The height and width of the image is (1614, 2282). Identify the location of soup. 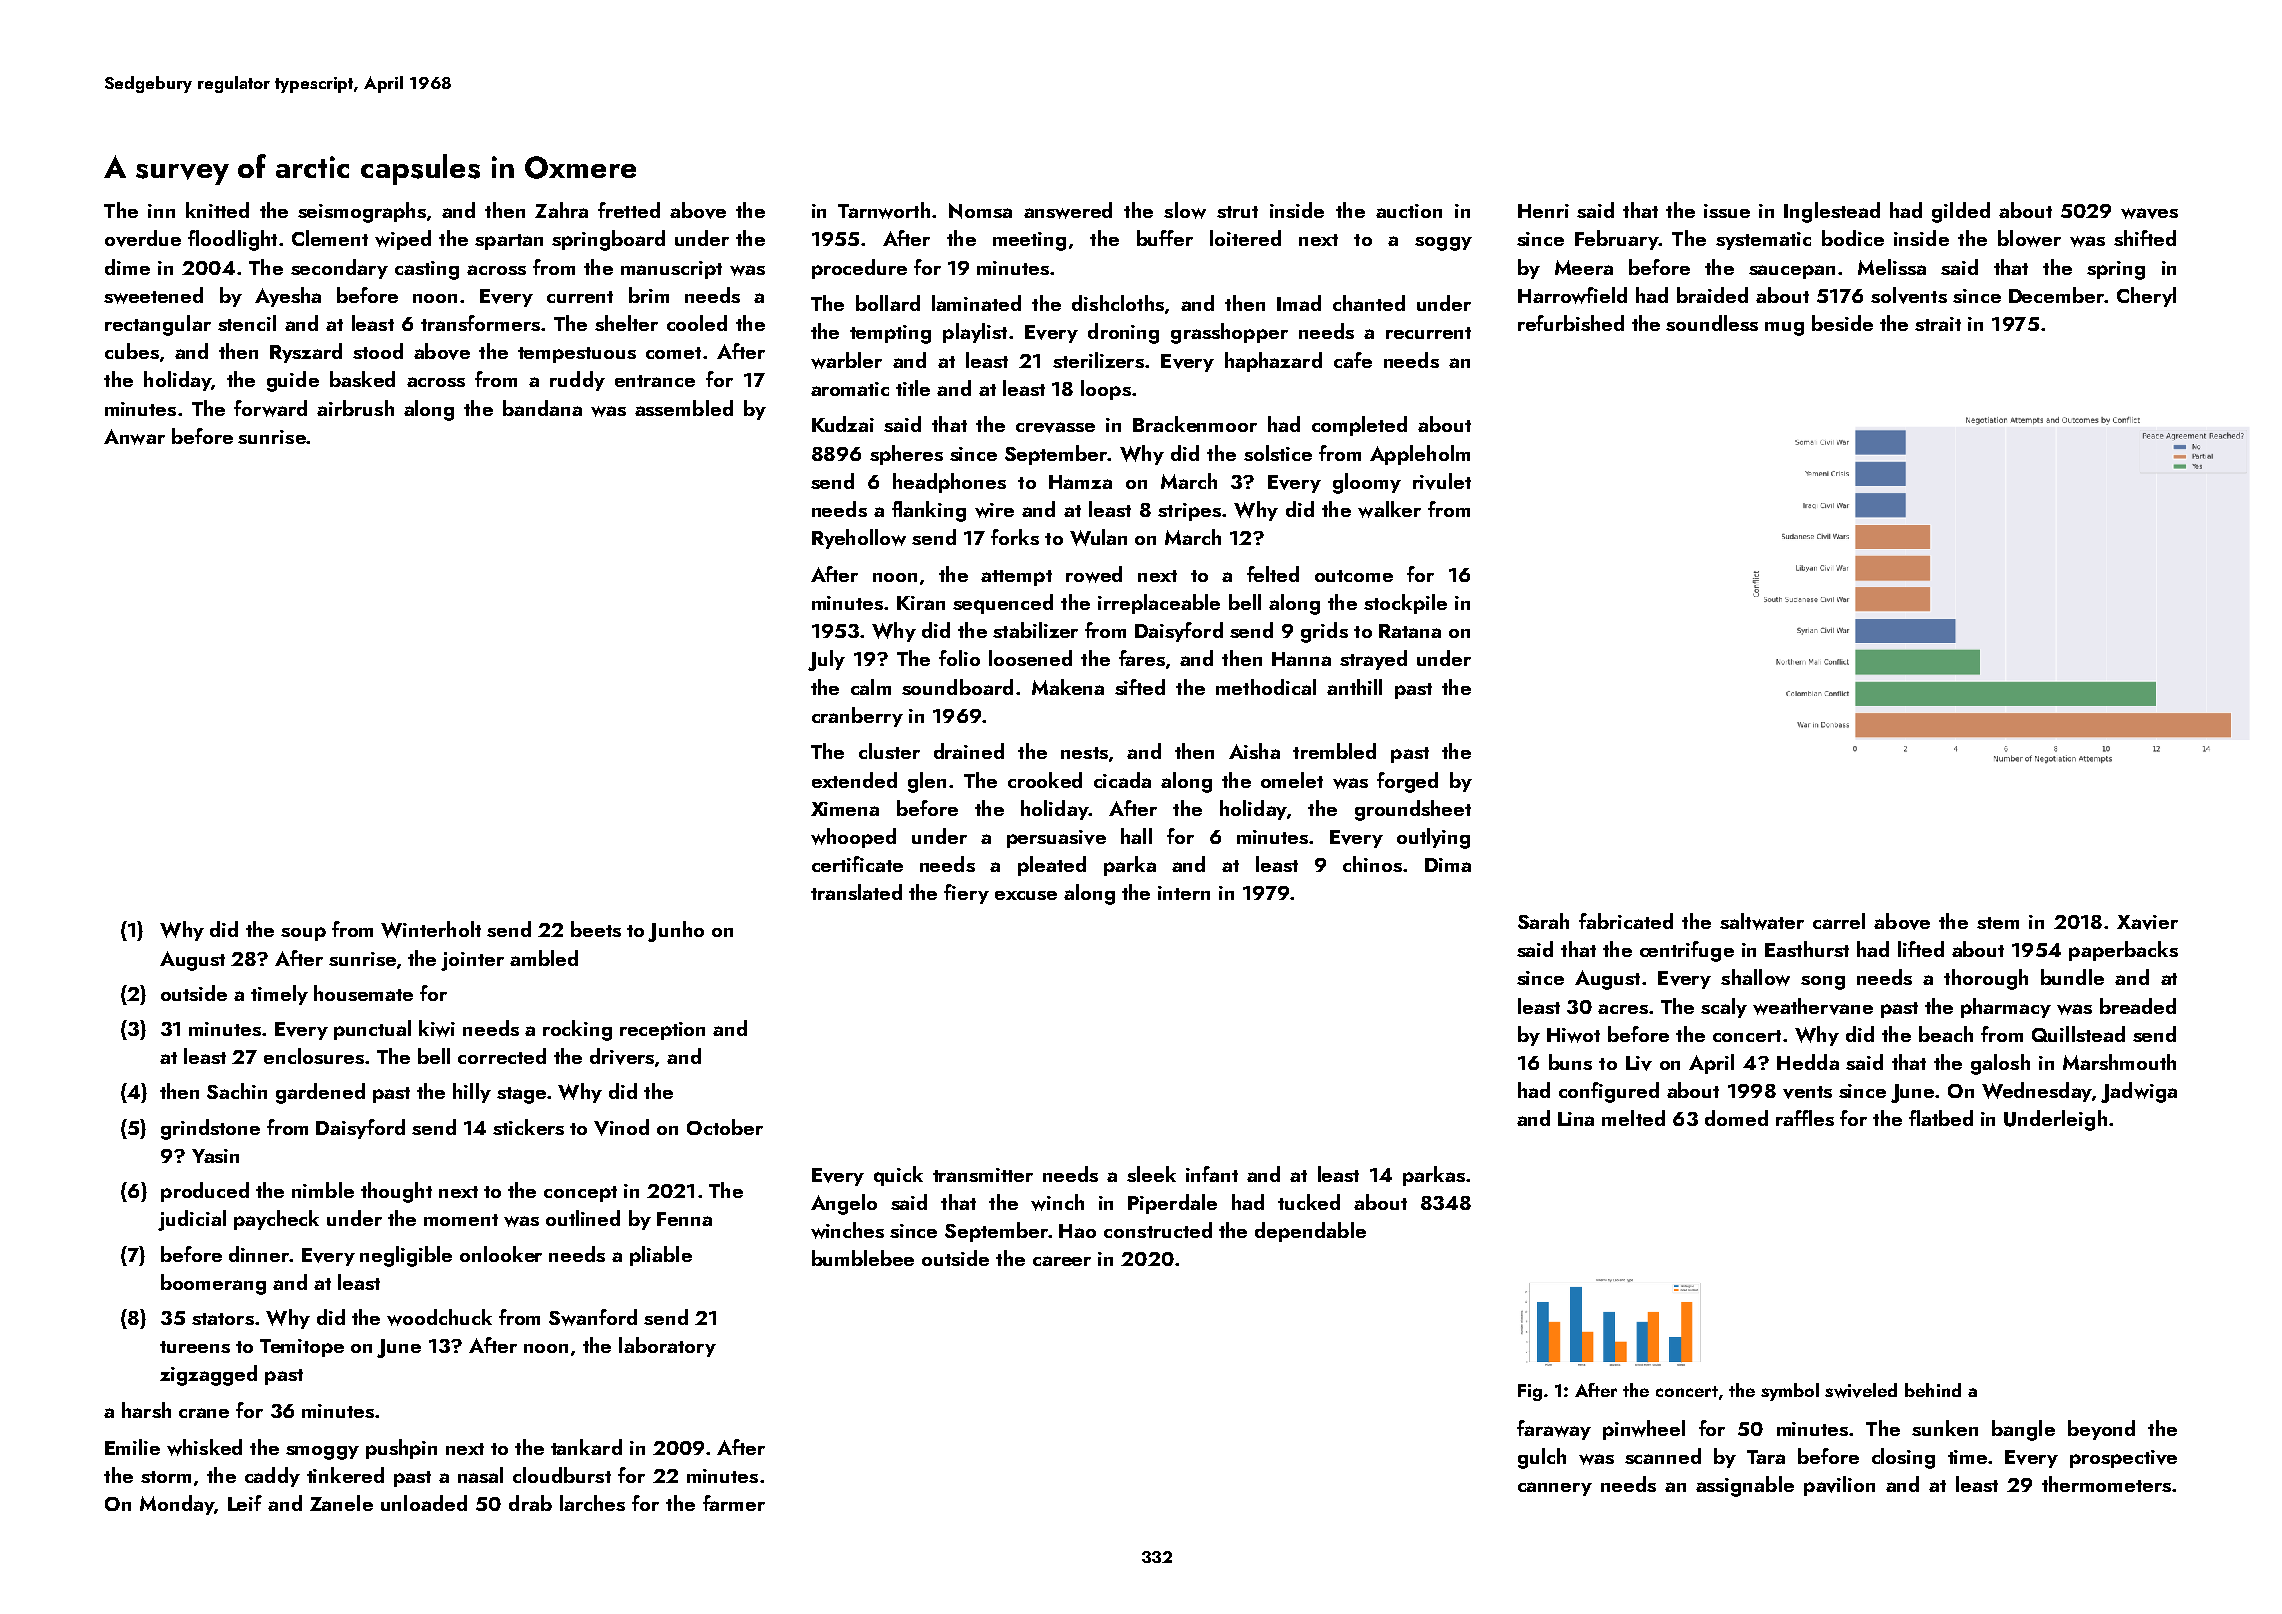
(303, 934).
